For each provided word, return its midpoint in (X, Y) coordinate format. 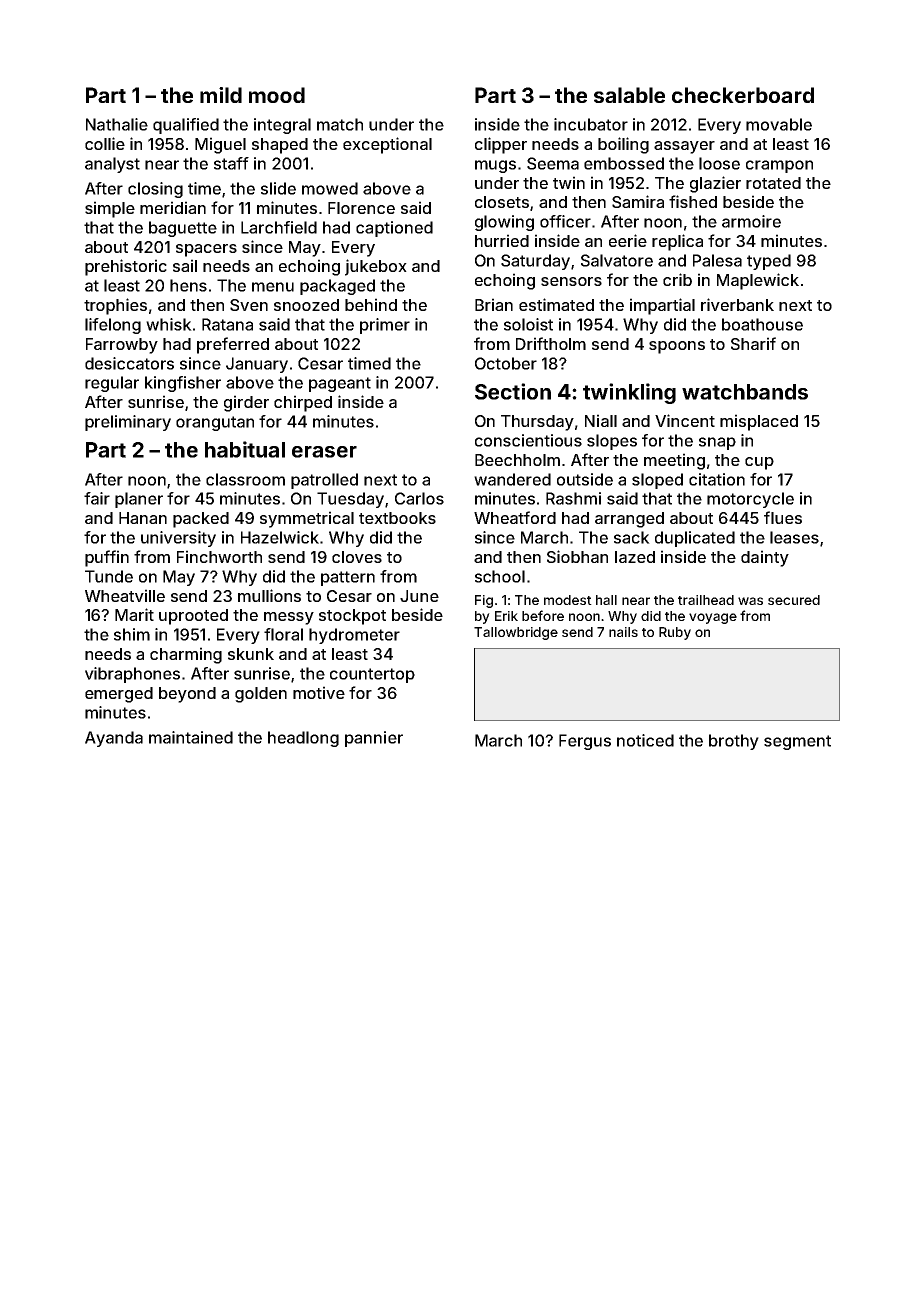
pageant (340, 384)
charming (186, 655)
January (257, 365)
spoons (677, 347)
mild (221, 95)
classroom (245, 479)
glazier (715, 184)
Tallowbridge (516, 633)
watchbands (745, 392)
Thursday (537, 423)
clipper (501, 145)
